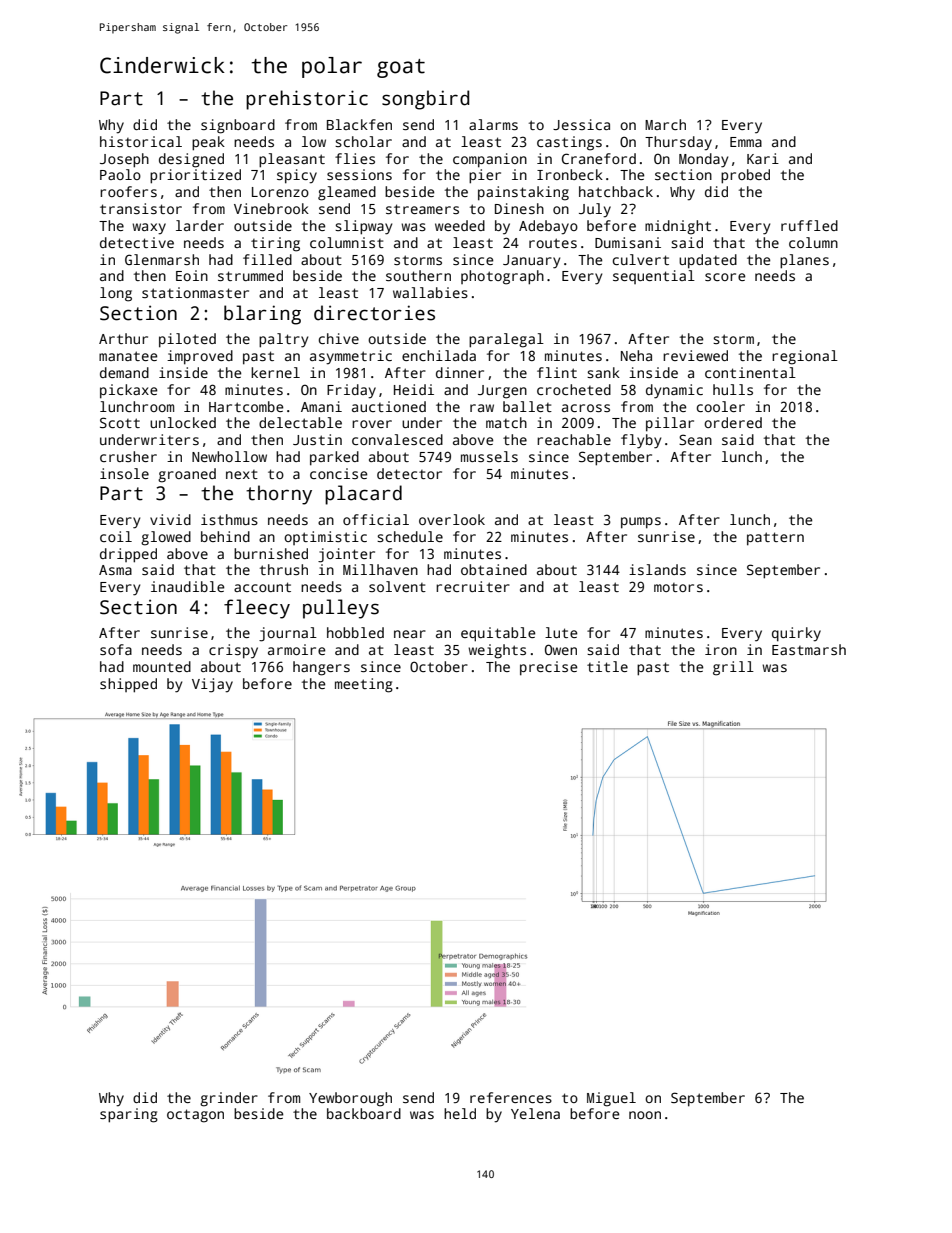 The height and width of the screenshot is (1233, 952). Describe the element at coordinates (364, 1113) in the screenshot. I see `backboard` at that location.
